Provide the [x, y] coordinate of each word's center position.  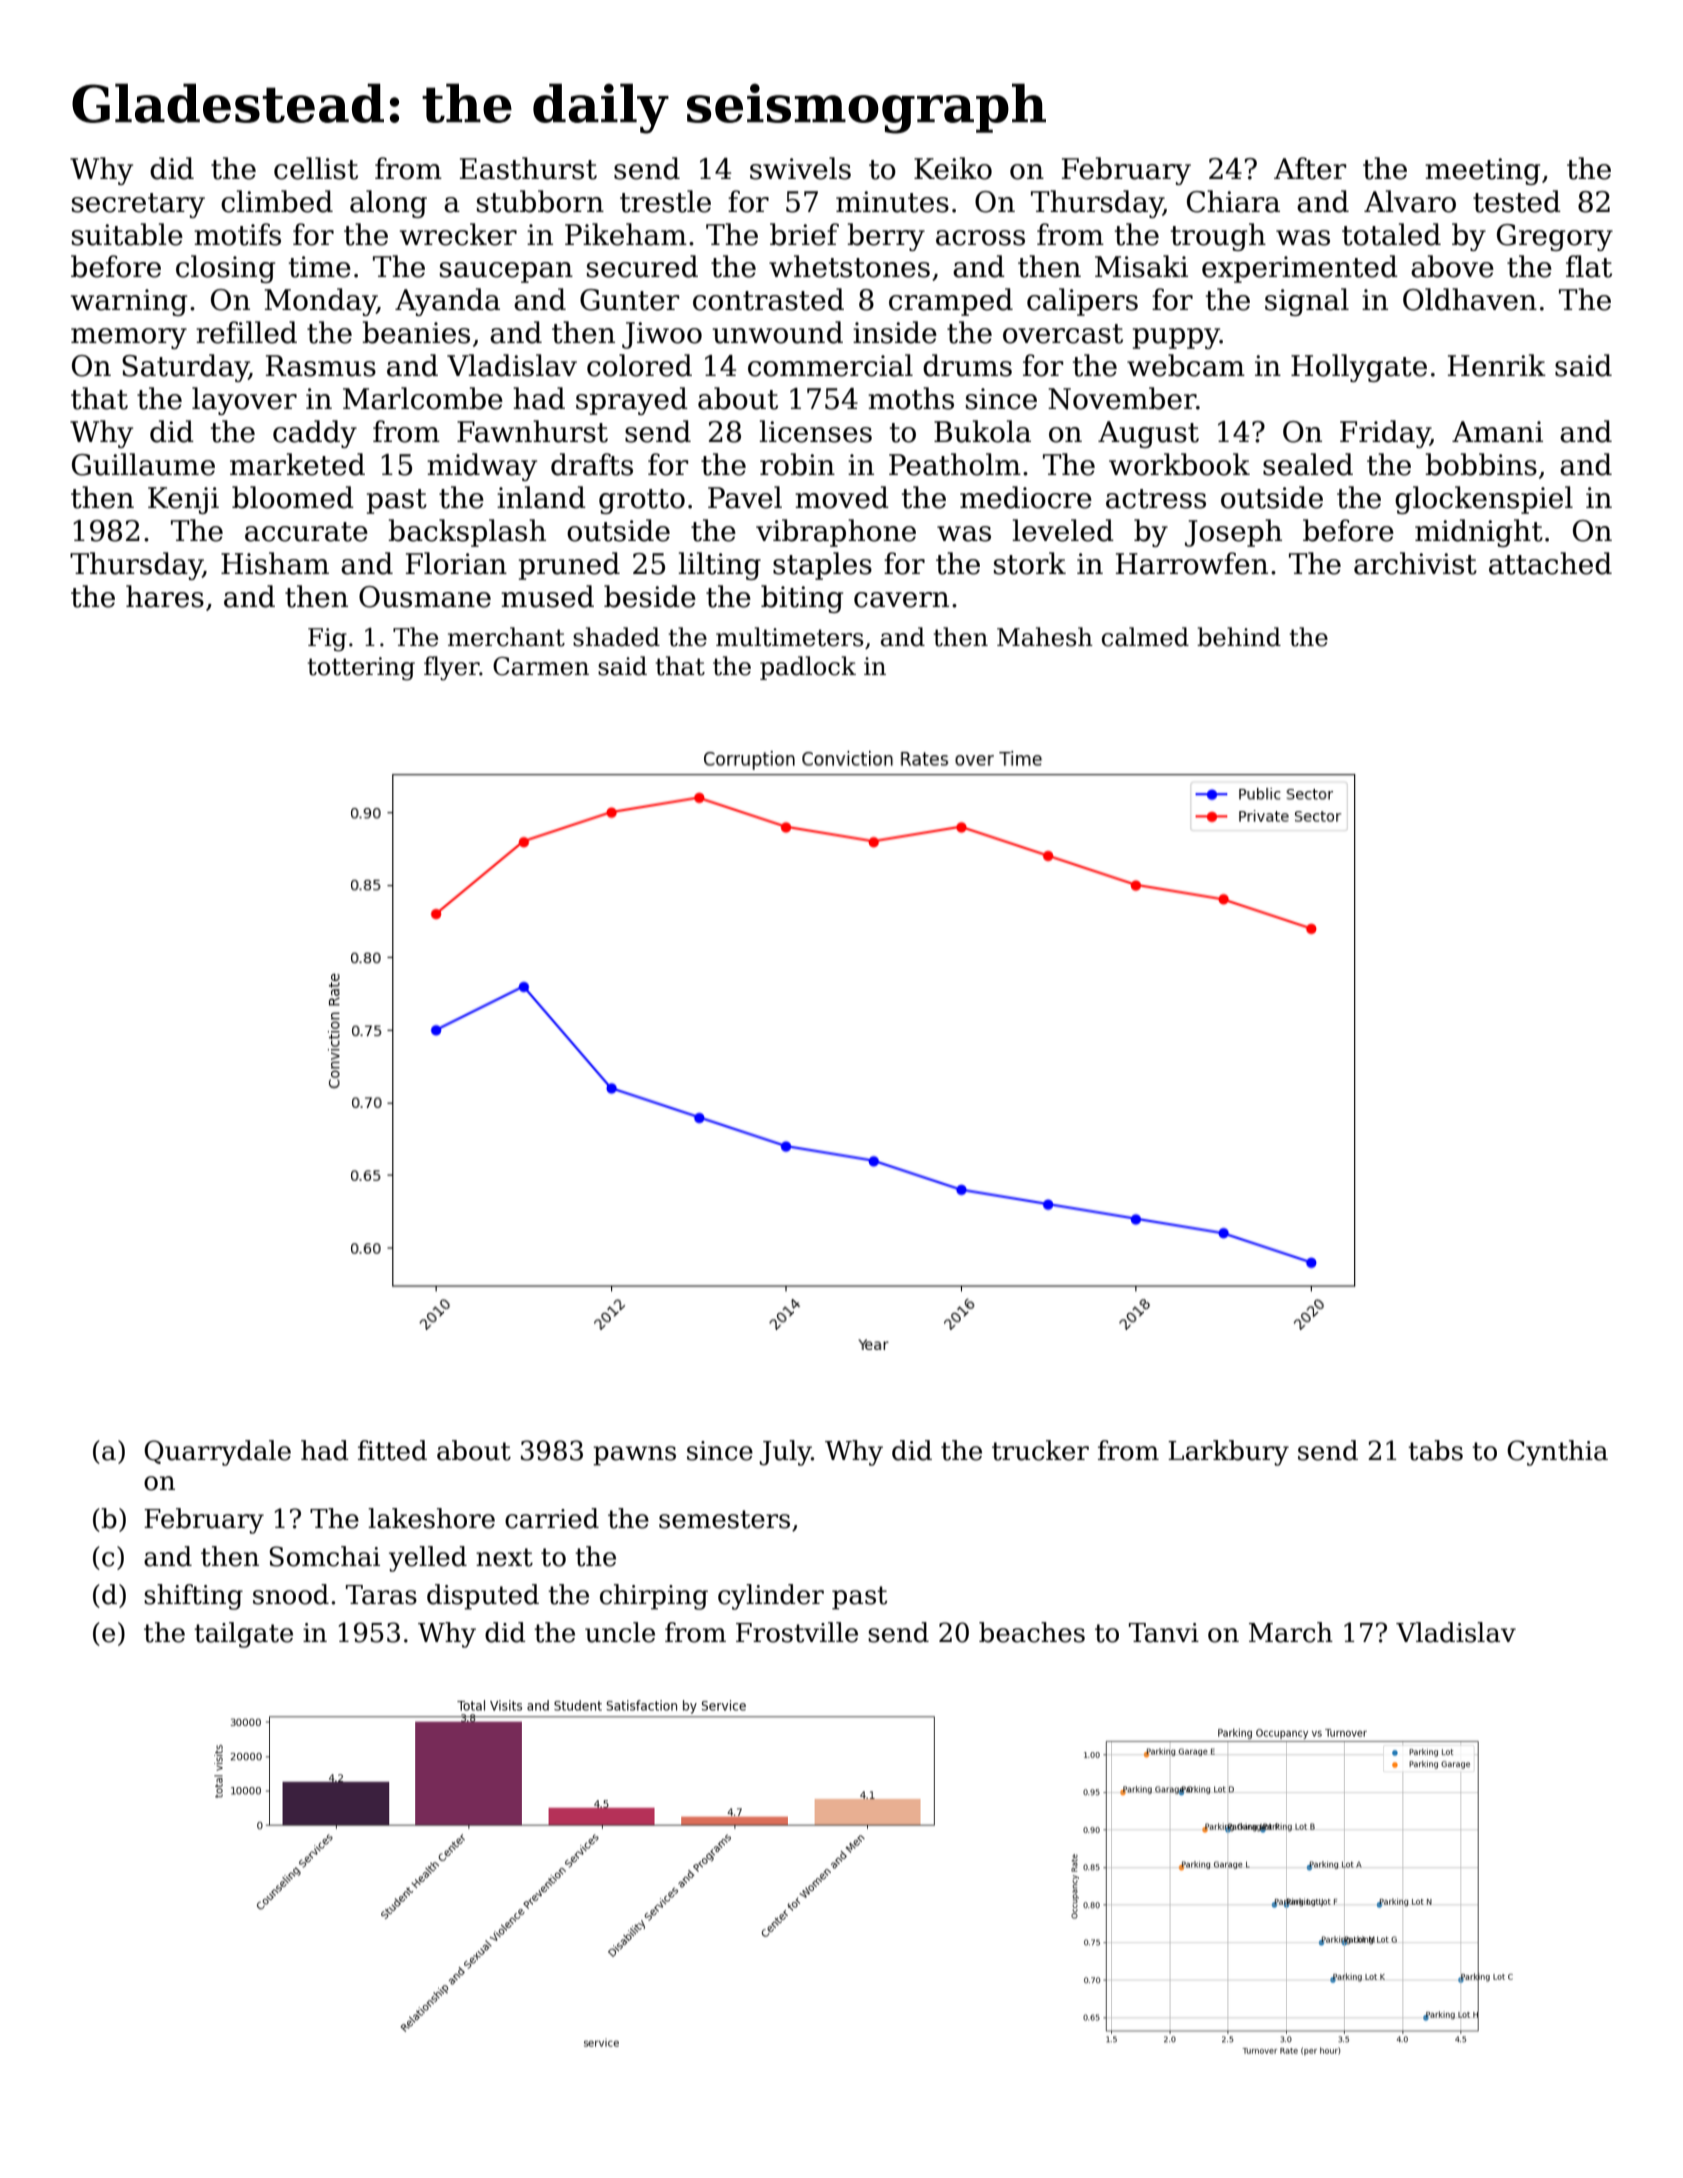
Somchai [325, 1556]
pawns [634, 1456]
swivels [800, 168]
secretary [138, 205]
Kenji [183, 500]
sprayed [632, 401]
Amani [1497, 432]
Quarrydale [217, 1453]
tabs [1435, 1450]
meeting [1482, 171]
